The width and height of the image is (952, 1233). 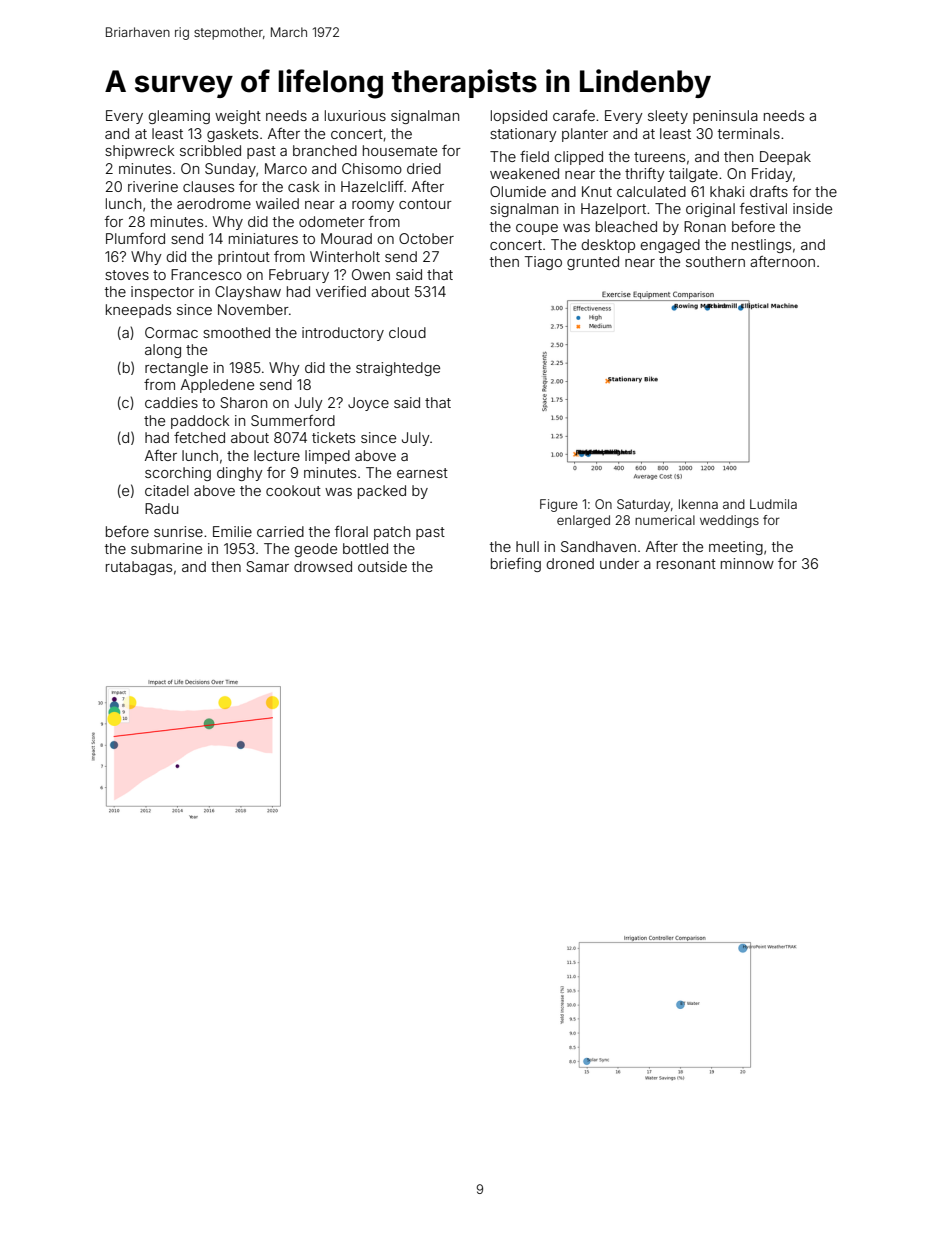 What do you see at coordinates (355, 115) in the image?
I see `luxurious` at bounding box center [355, 115].
